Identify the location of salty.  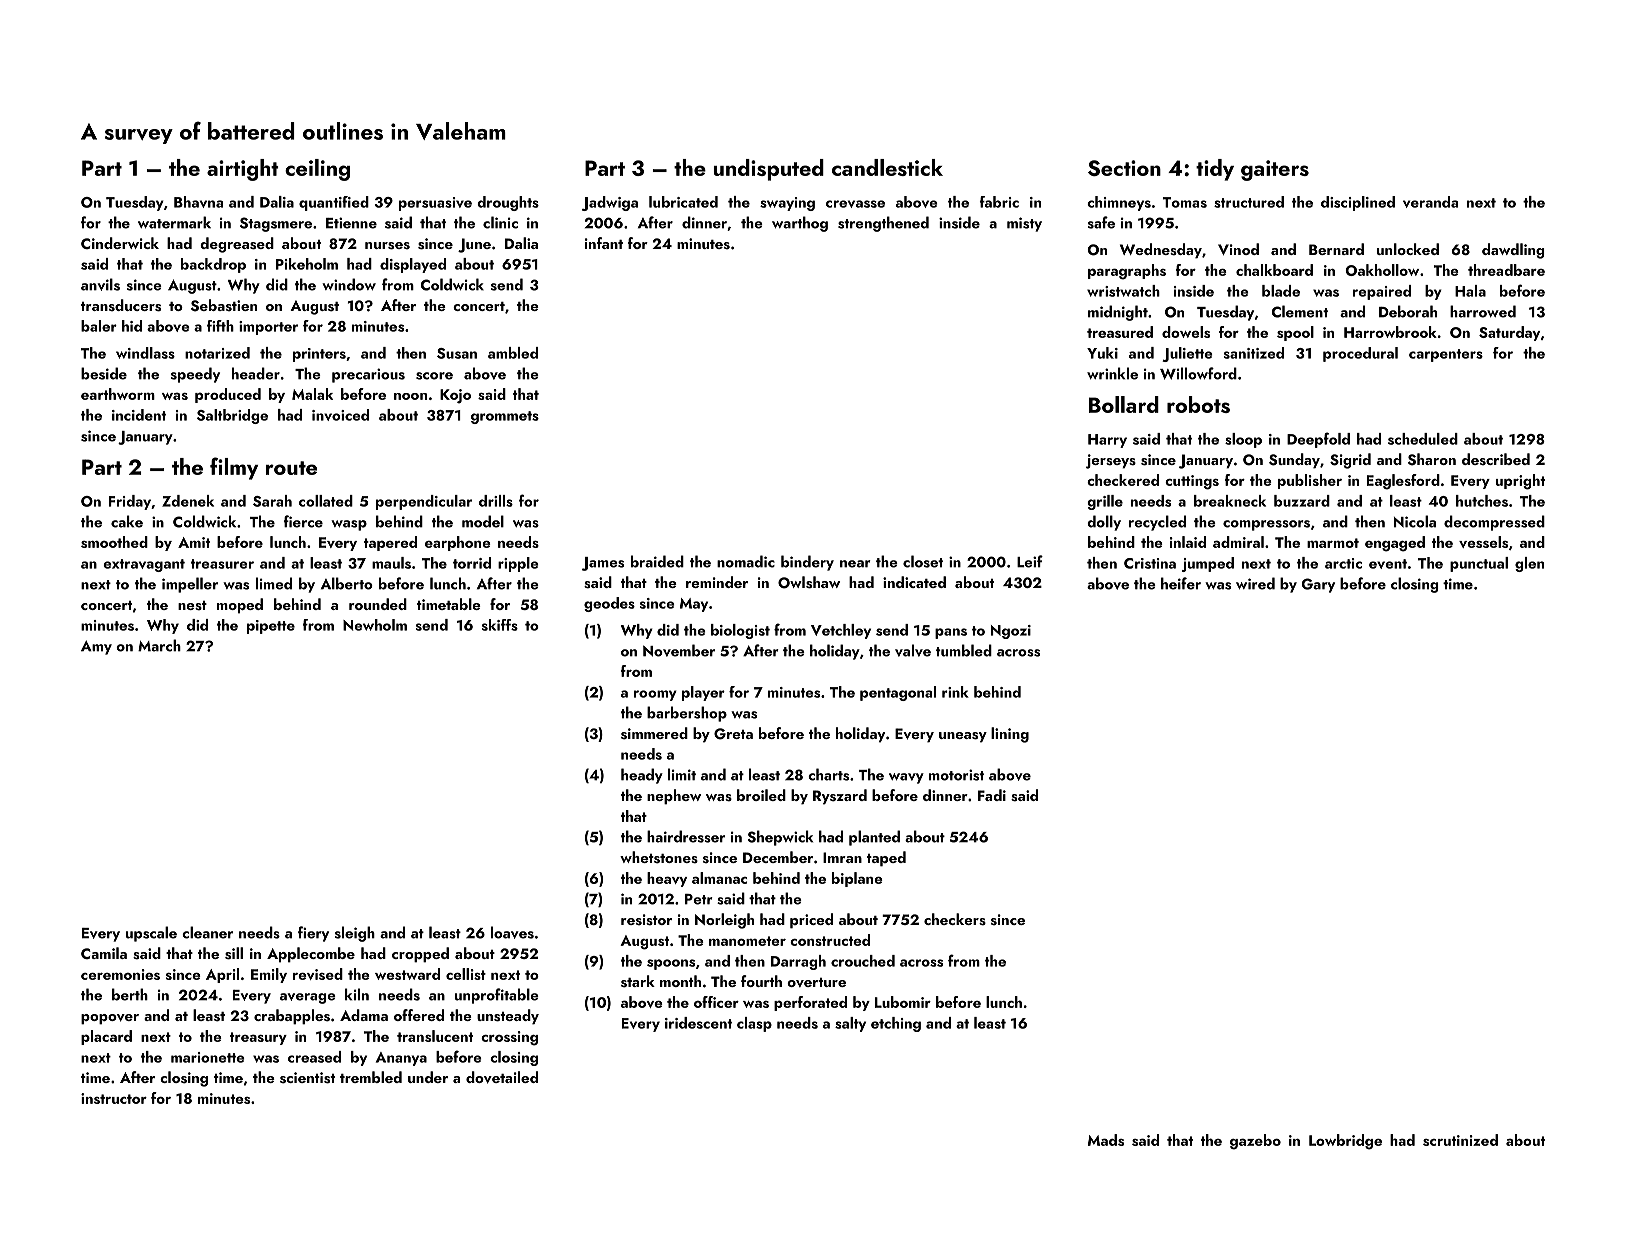
(850, 1024).
